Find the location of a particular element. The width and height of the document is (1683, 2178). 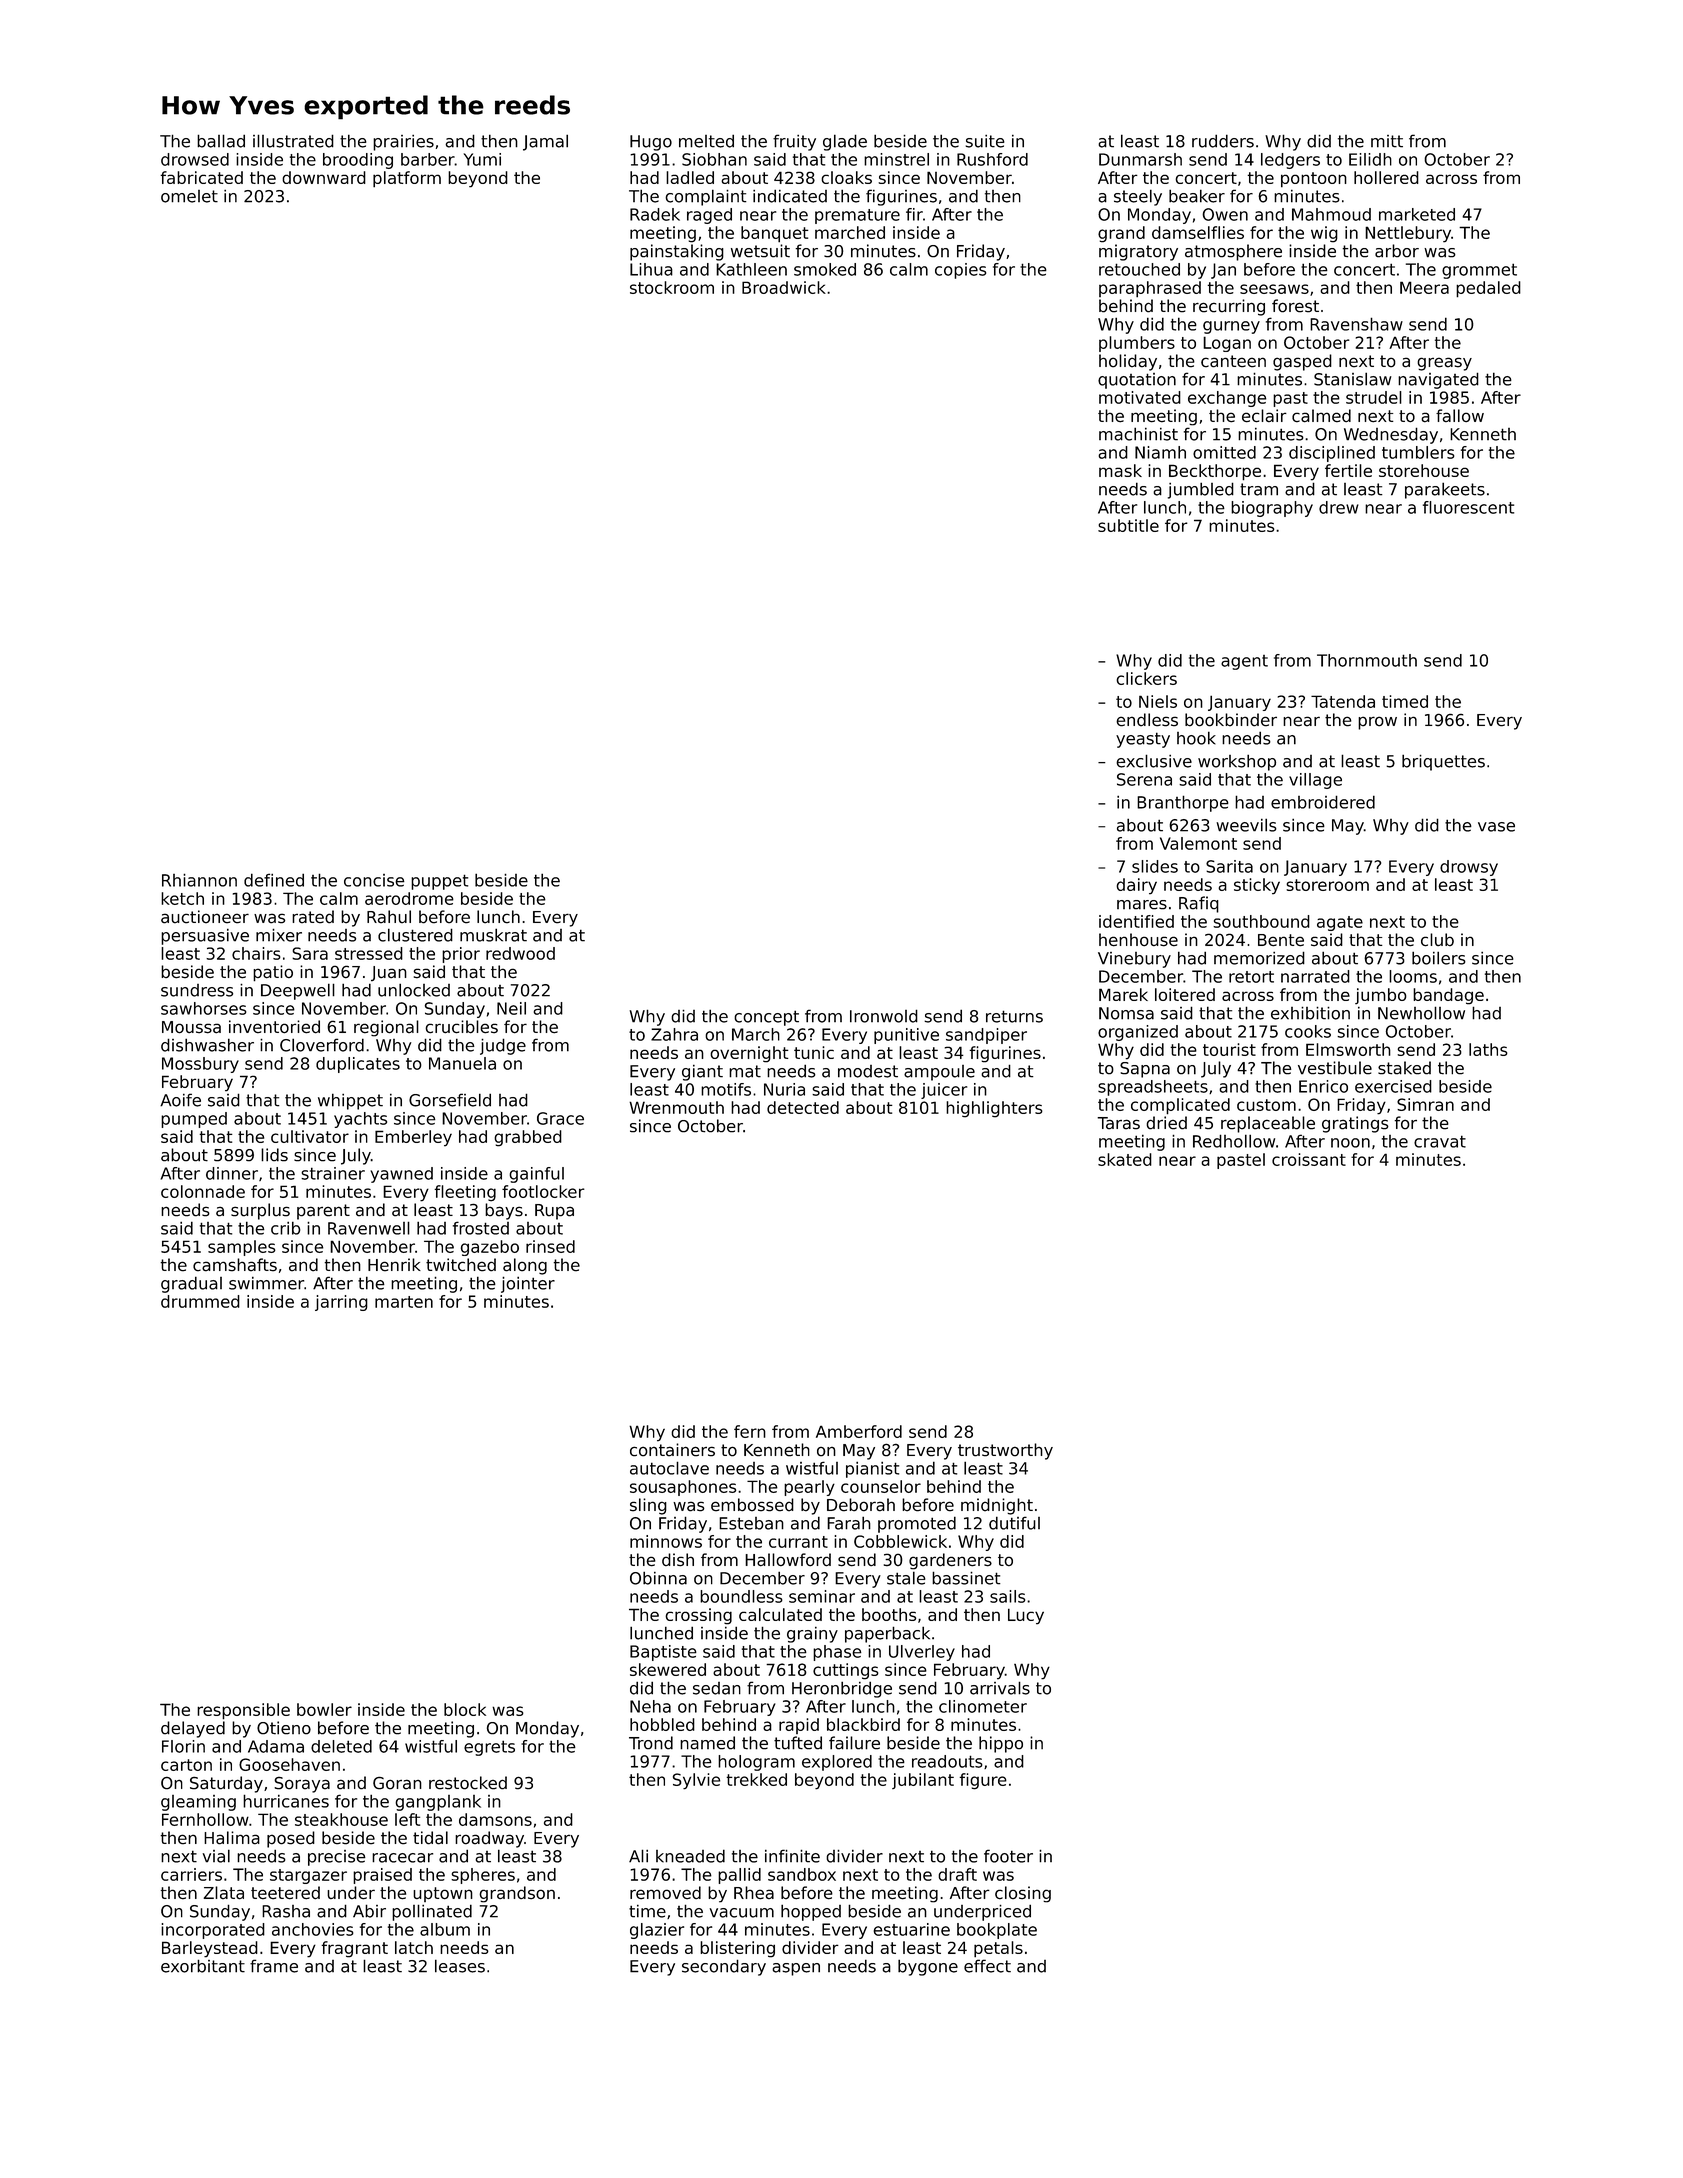

Thornmouth is located at coordinates (1367, 660).
